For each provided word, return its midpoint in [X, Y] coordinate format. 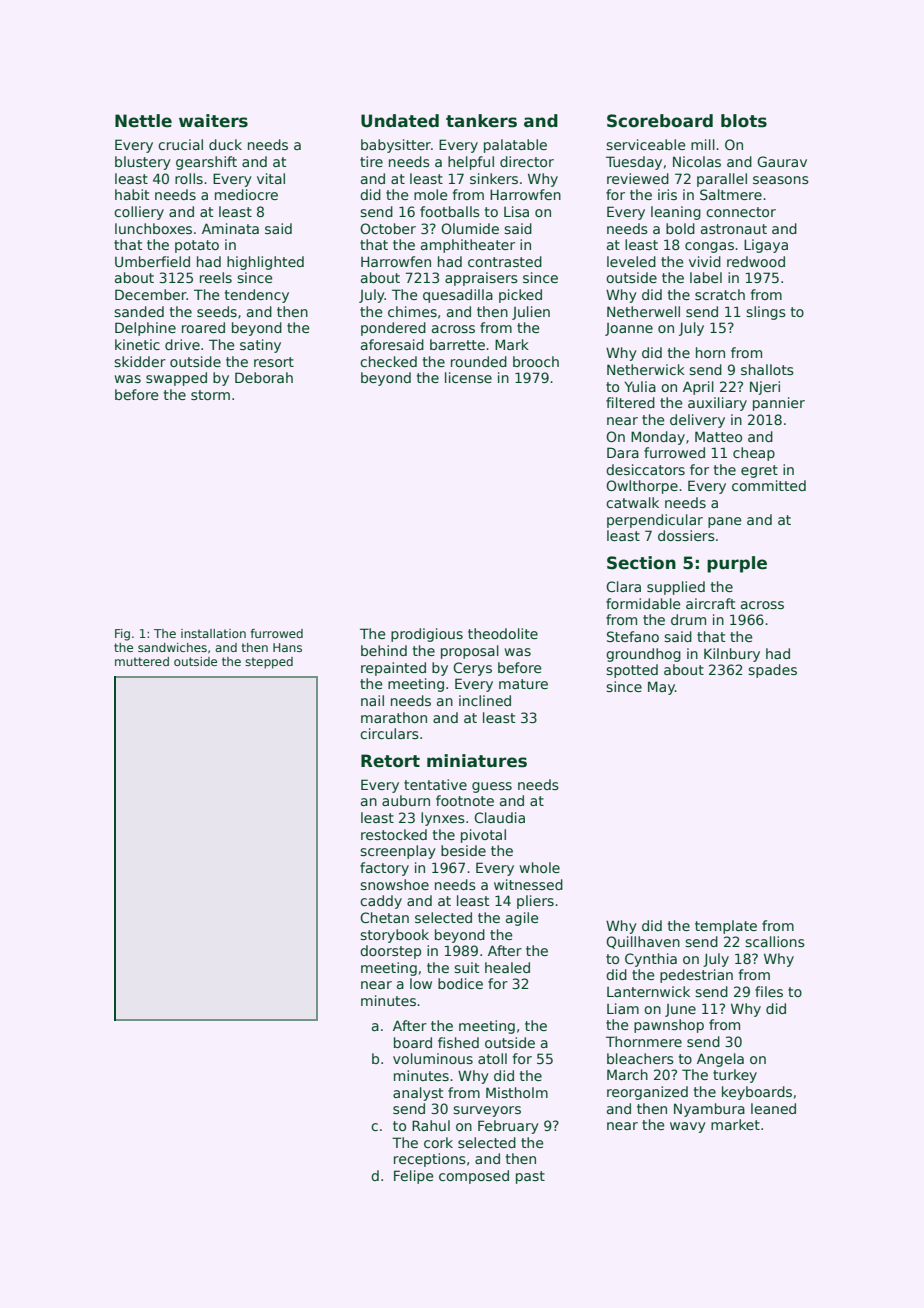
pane [724, 522]
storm [210, 395]
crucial [180, 144]
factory [384, 869]
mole [430, 194]
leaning [676, 213]
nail [372, 700]
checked [388, 361]
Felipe [413, 1177]
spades [772, 671]
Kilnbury [732, 655]
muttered [142, 661]
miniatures [477, 761]
